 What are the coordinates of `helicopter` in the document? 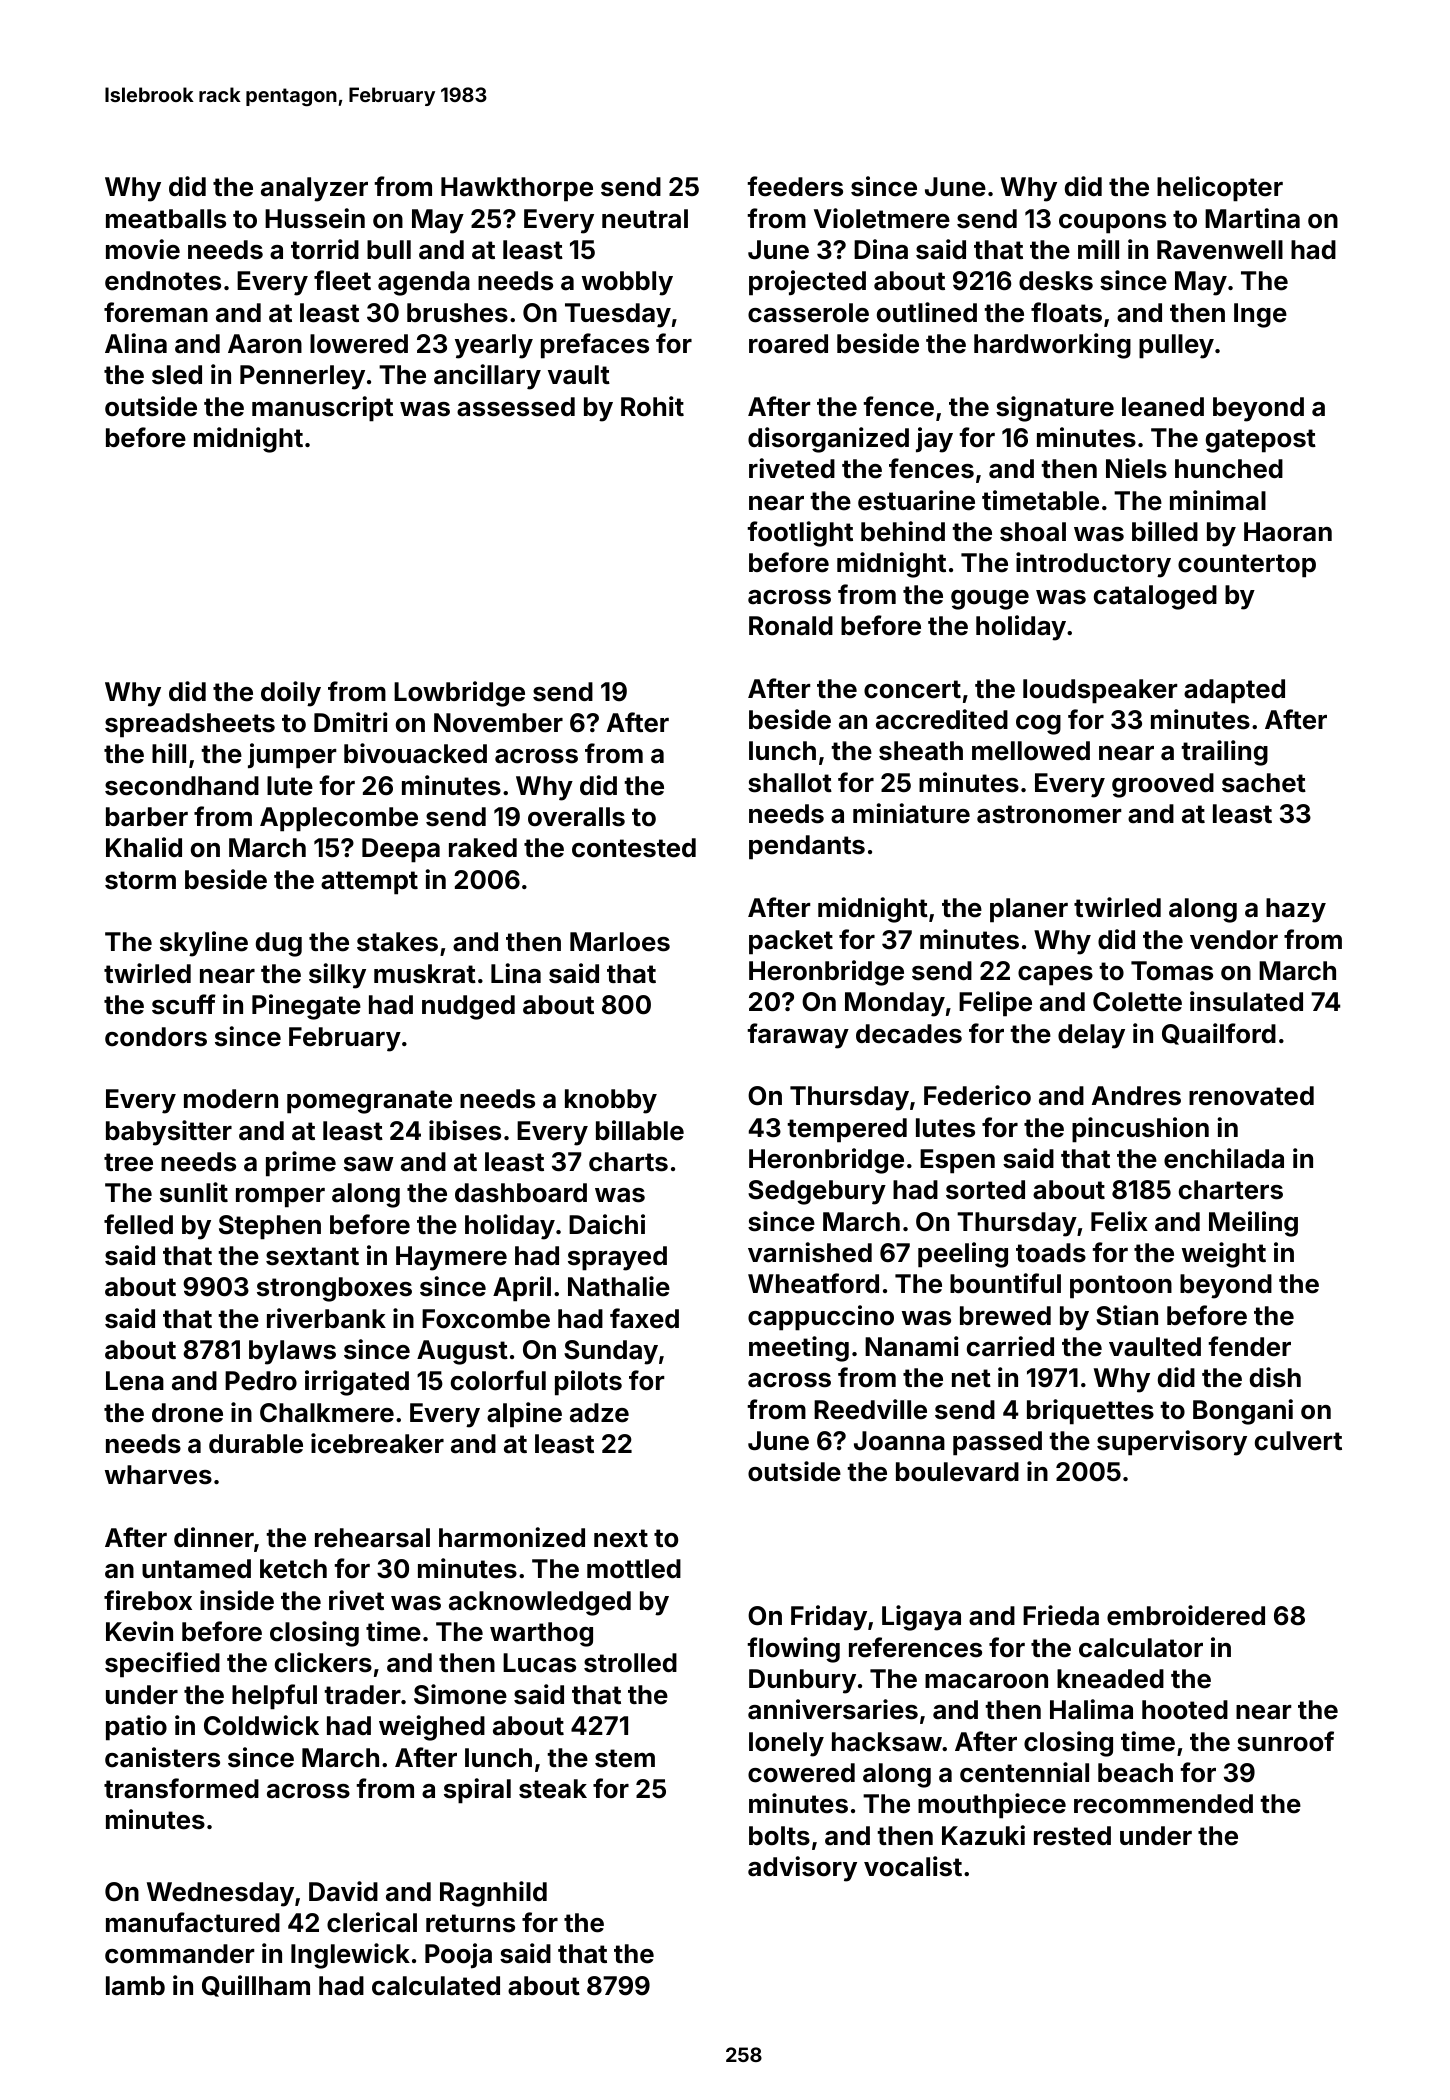 It's located at (1220, 189).
